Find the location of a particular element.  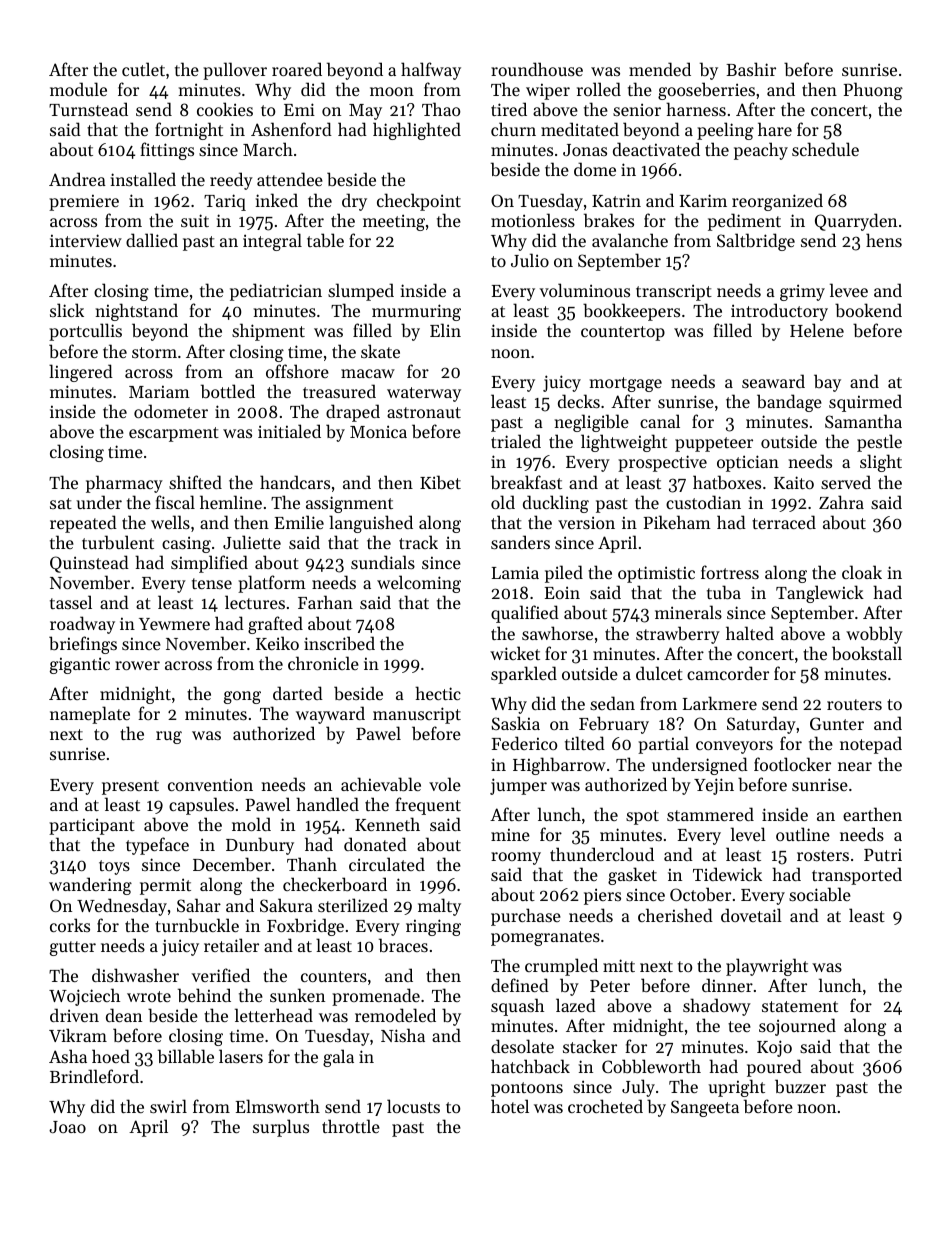

bandage is located at coordinates (789, 403).
